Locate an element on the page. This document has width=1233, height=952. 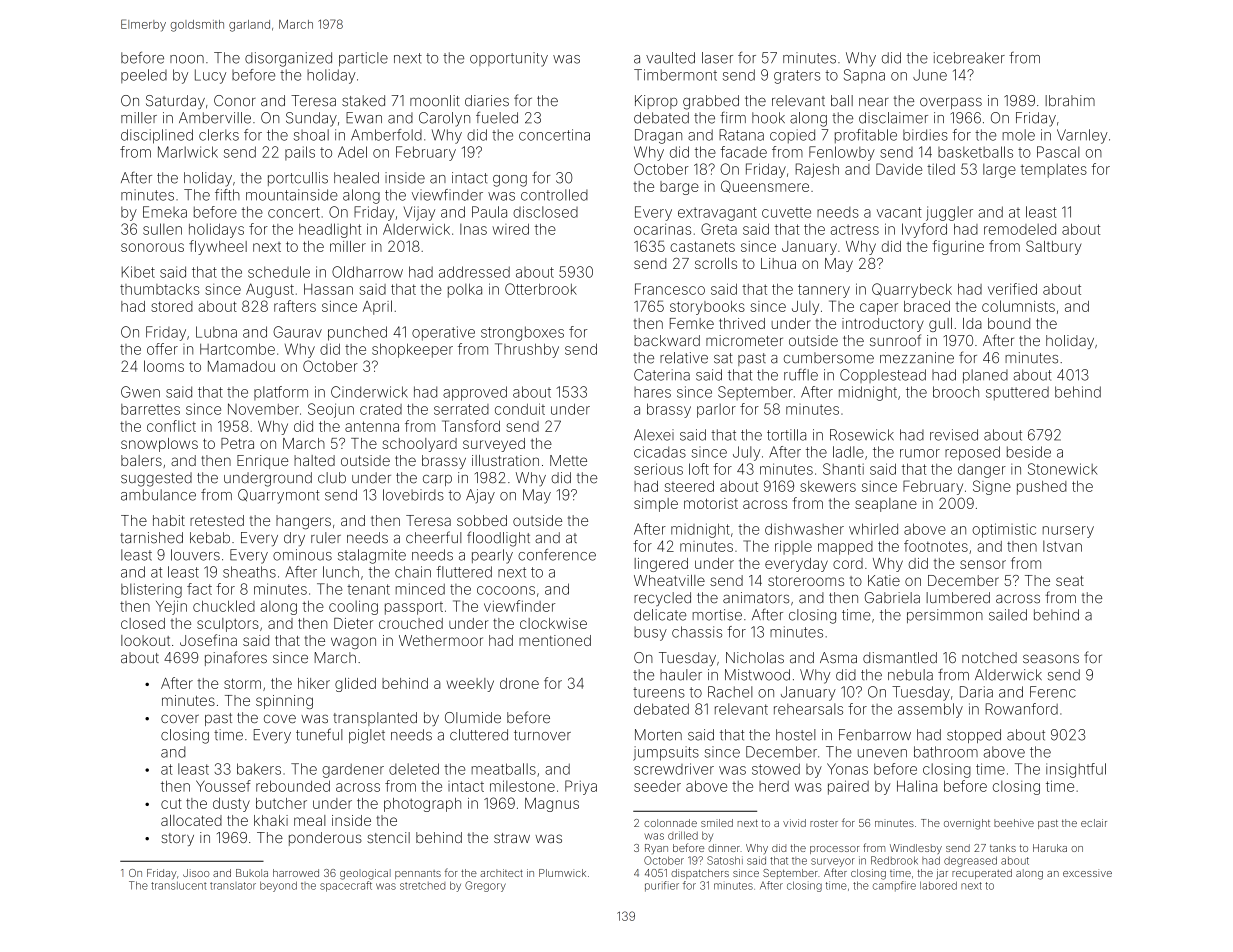
strongboxes is located at coordinates (522, 333).
